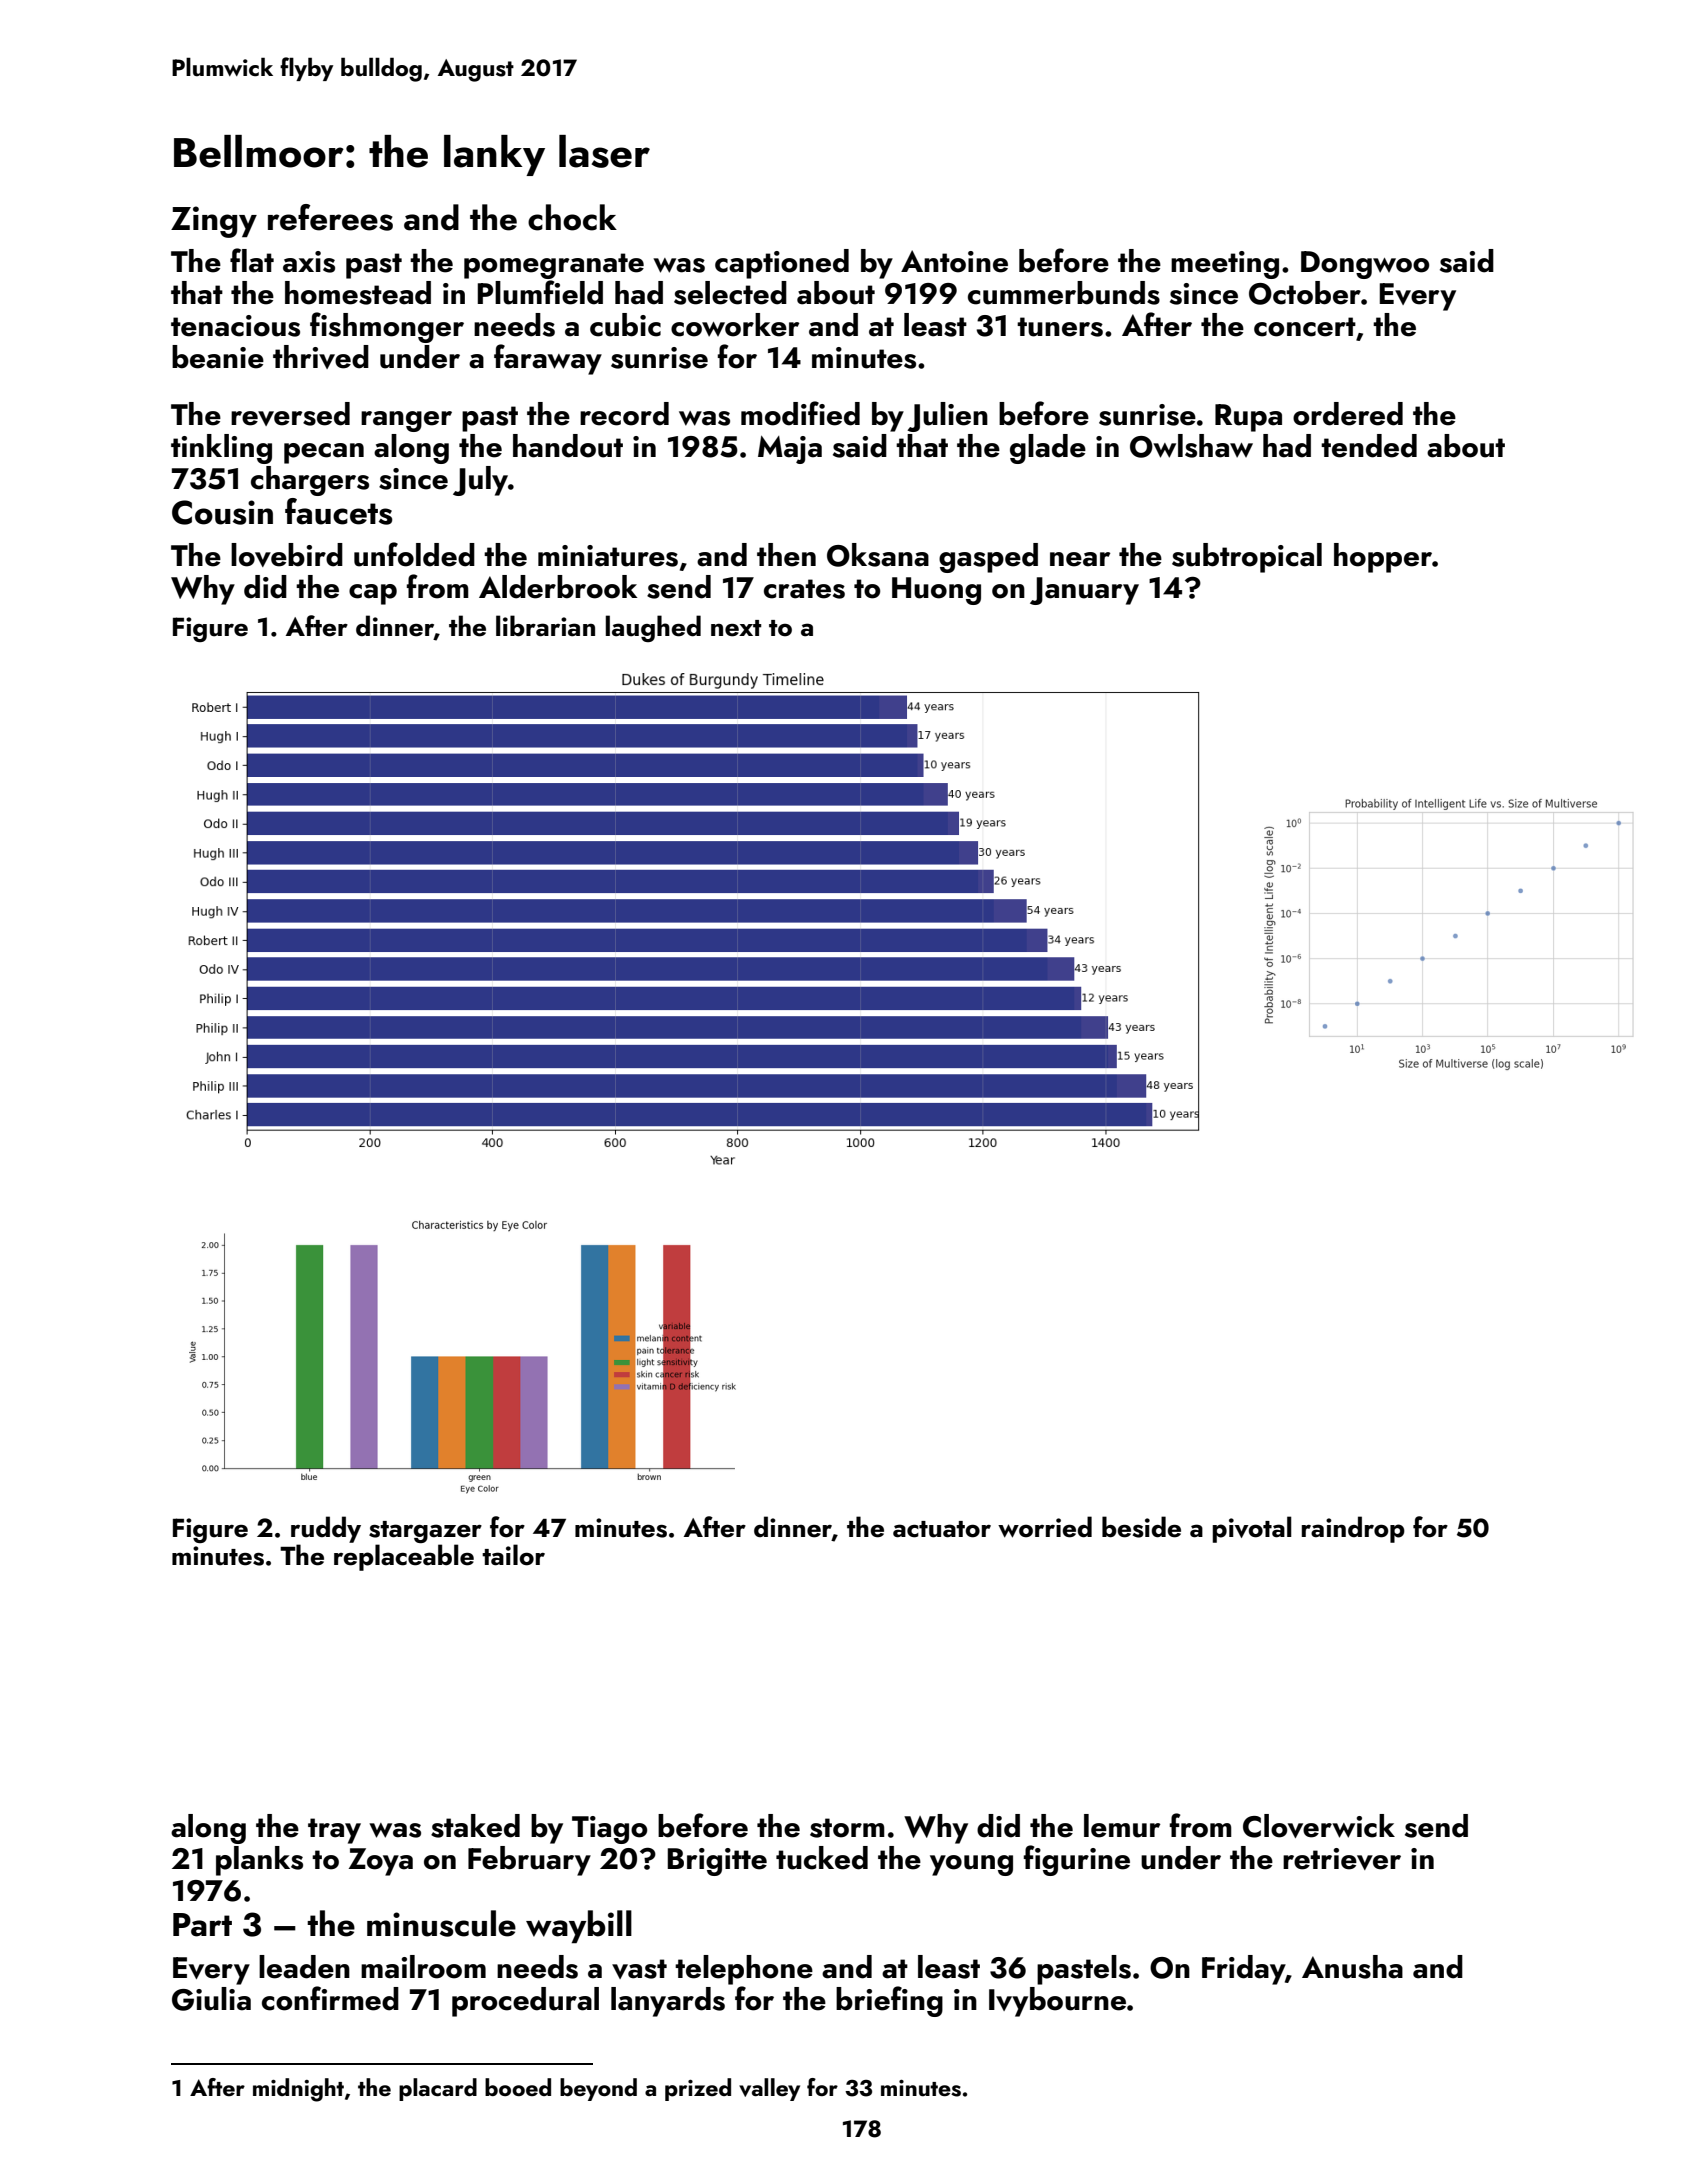 The width and height of the document is (1683, 2178). What do you see at coordinates (214, 222) in the document?
I see `Zingy` at bounding box center [214, 222].
